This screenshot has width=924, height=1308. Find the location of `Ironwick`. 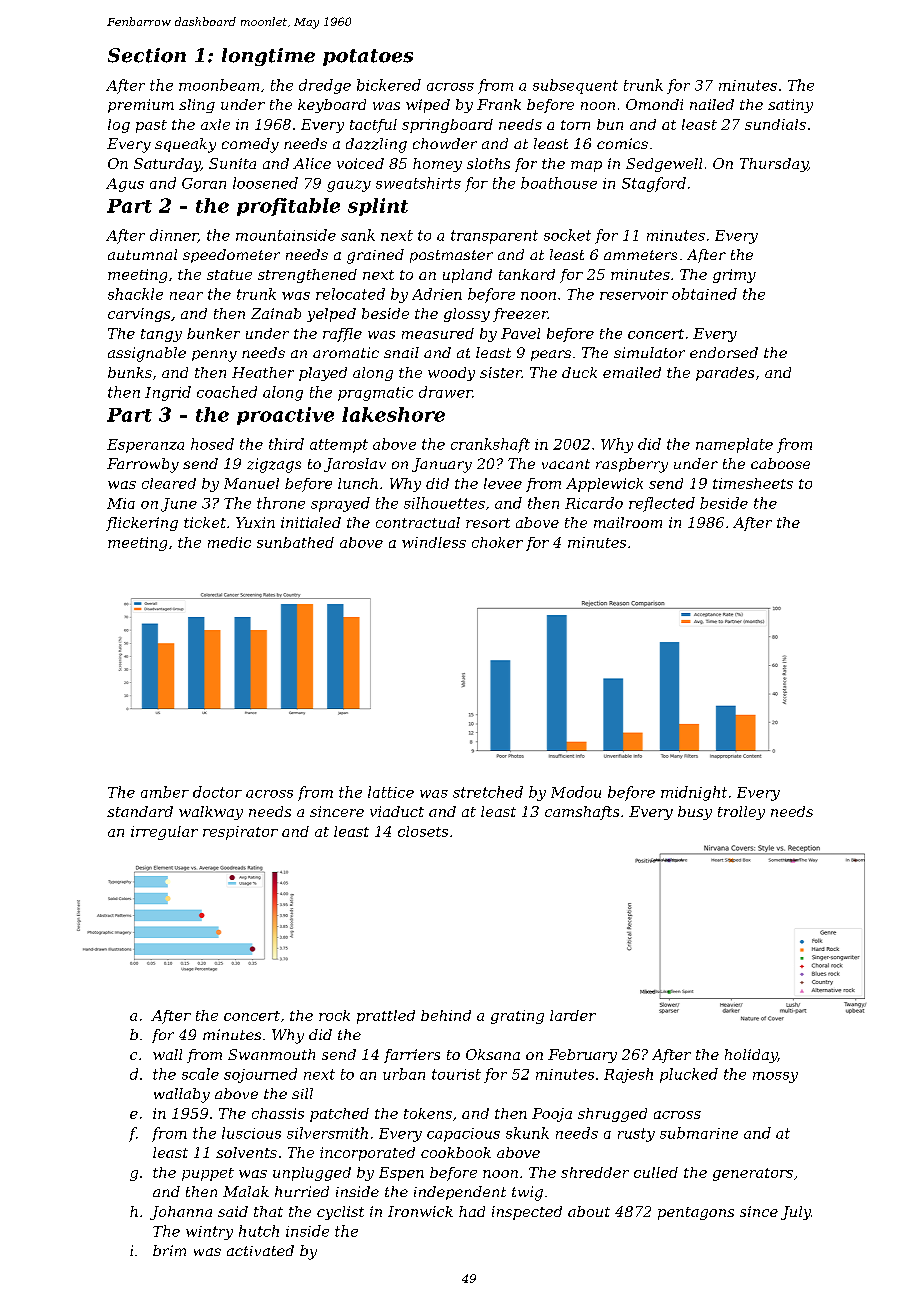

Ironwick is located at coordinates (420, 1211).
